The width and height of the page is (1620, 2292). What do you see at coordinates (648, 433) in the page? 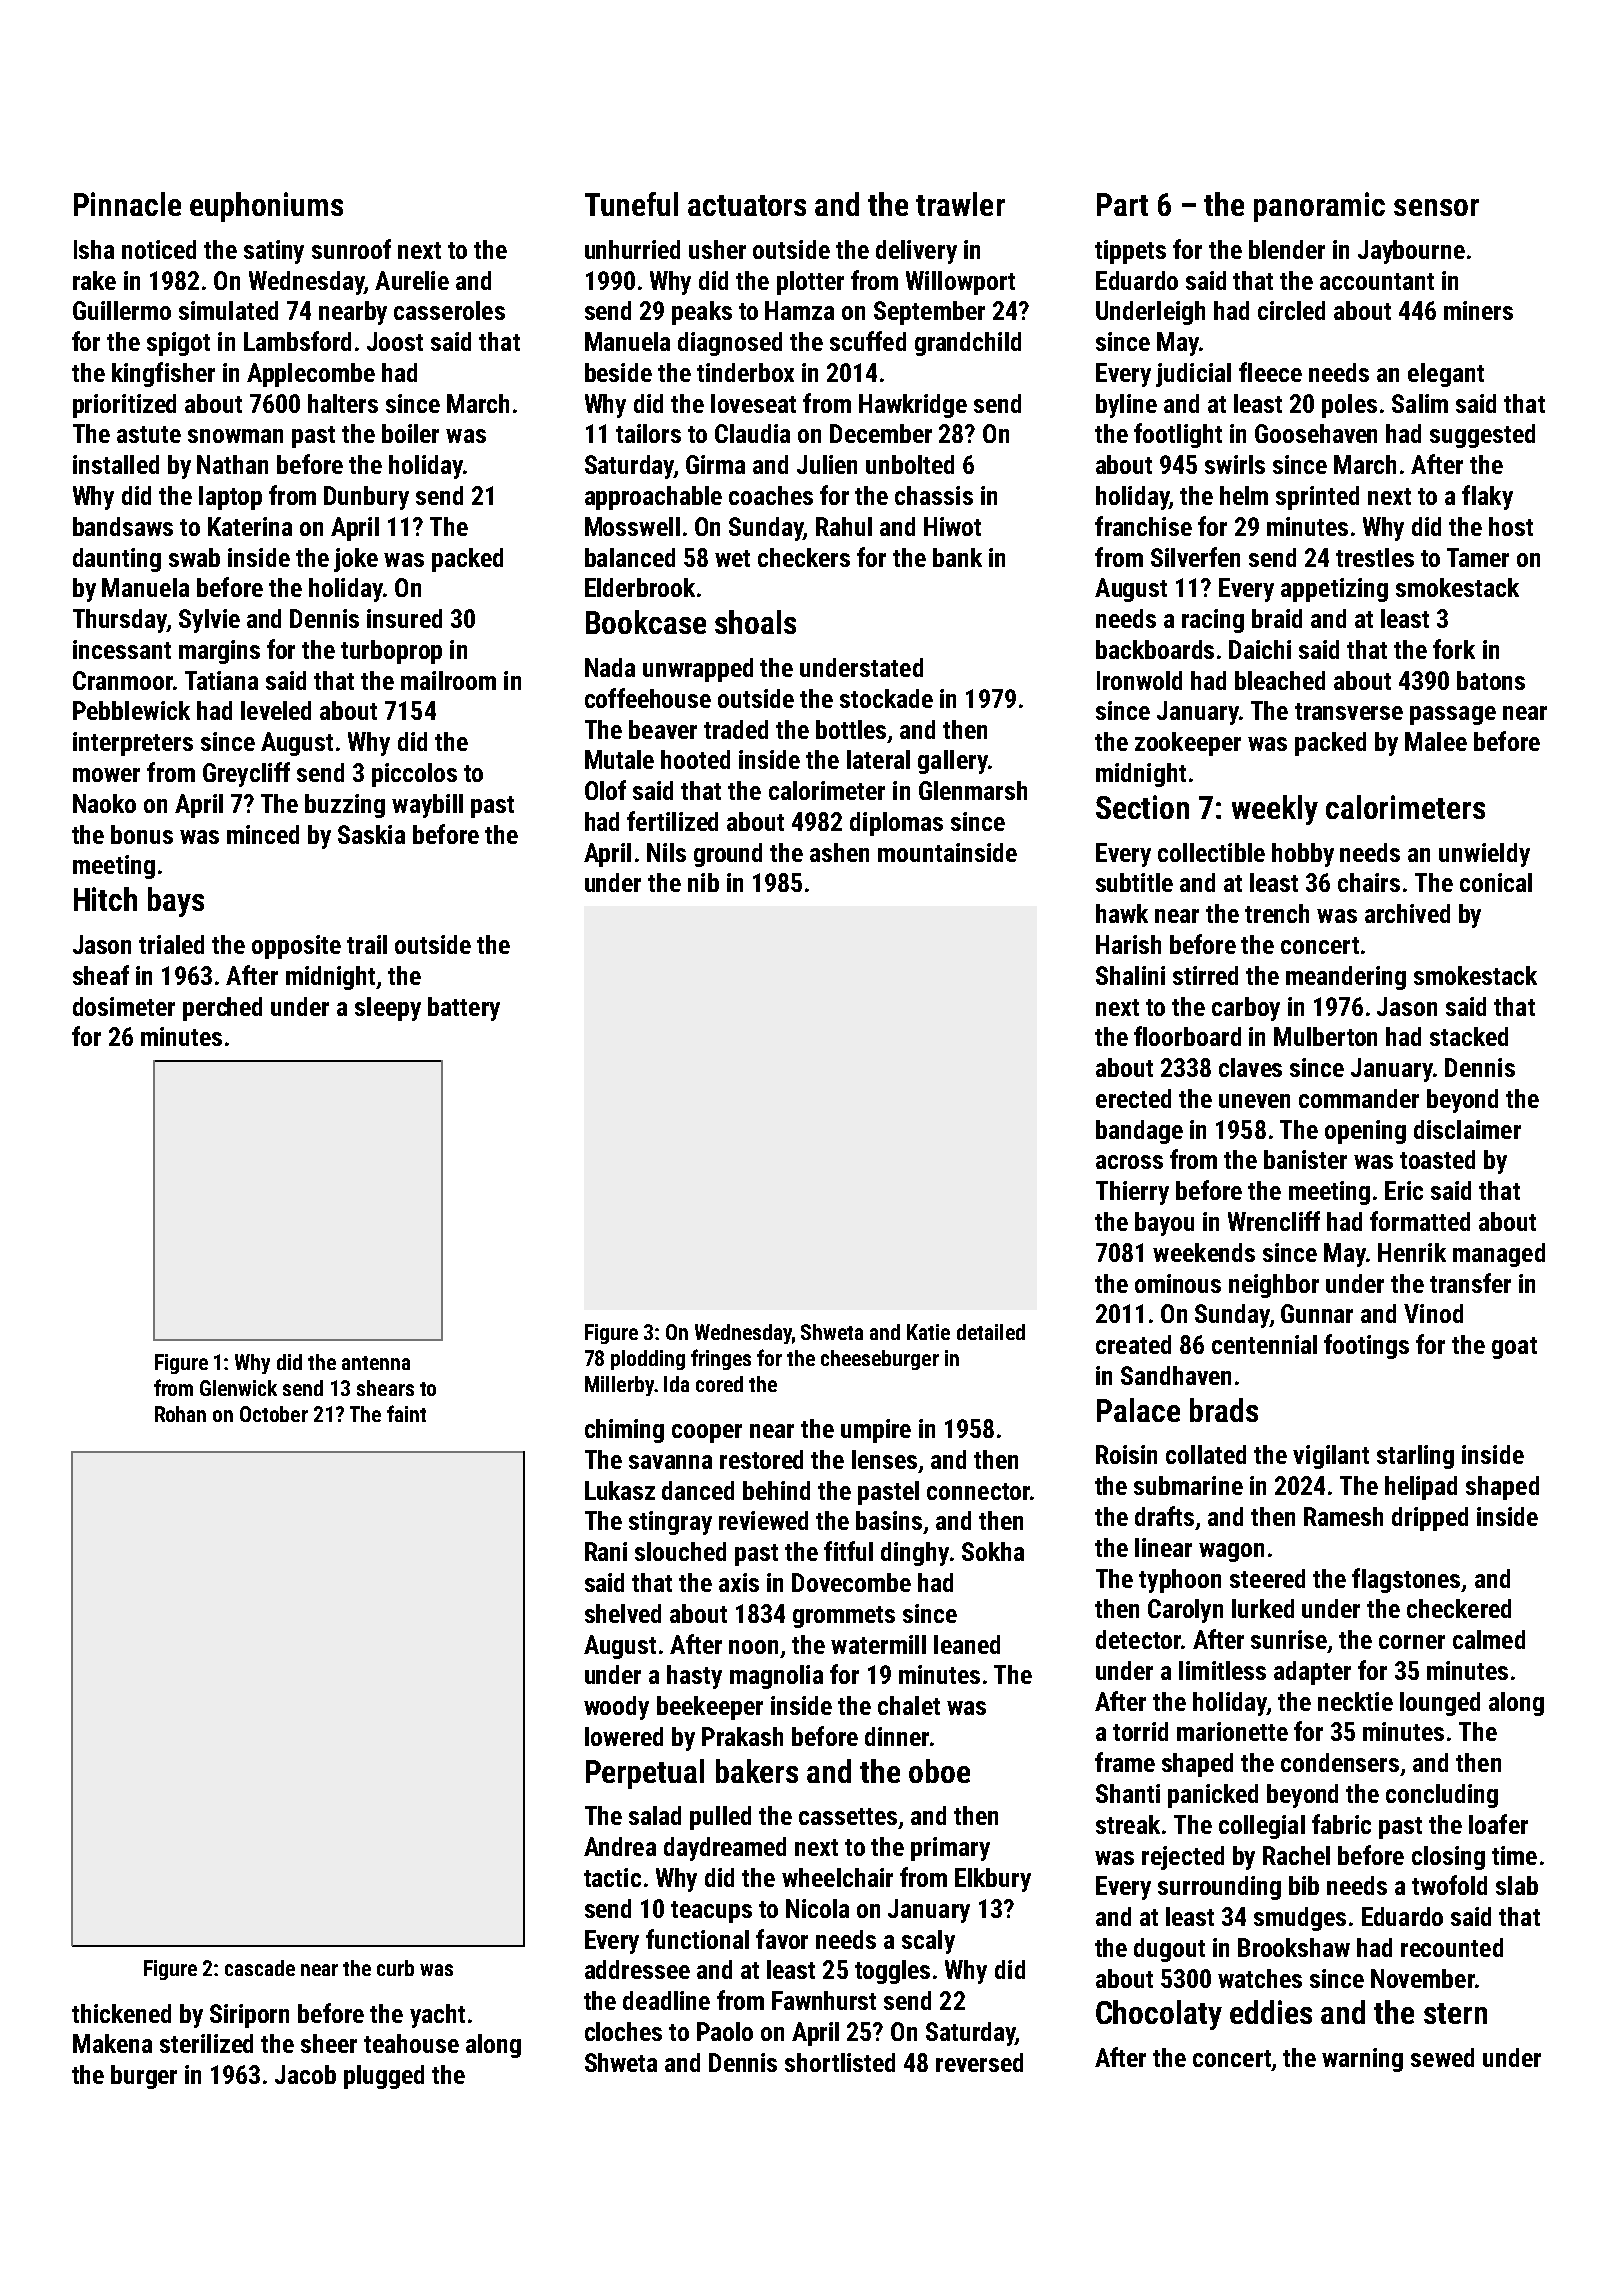
I see `tailors` at bounding box center [648, 433].
